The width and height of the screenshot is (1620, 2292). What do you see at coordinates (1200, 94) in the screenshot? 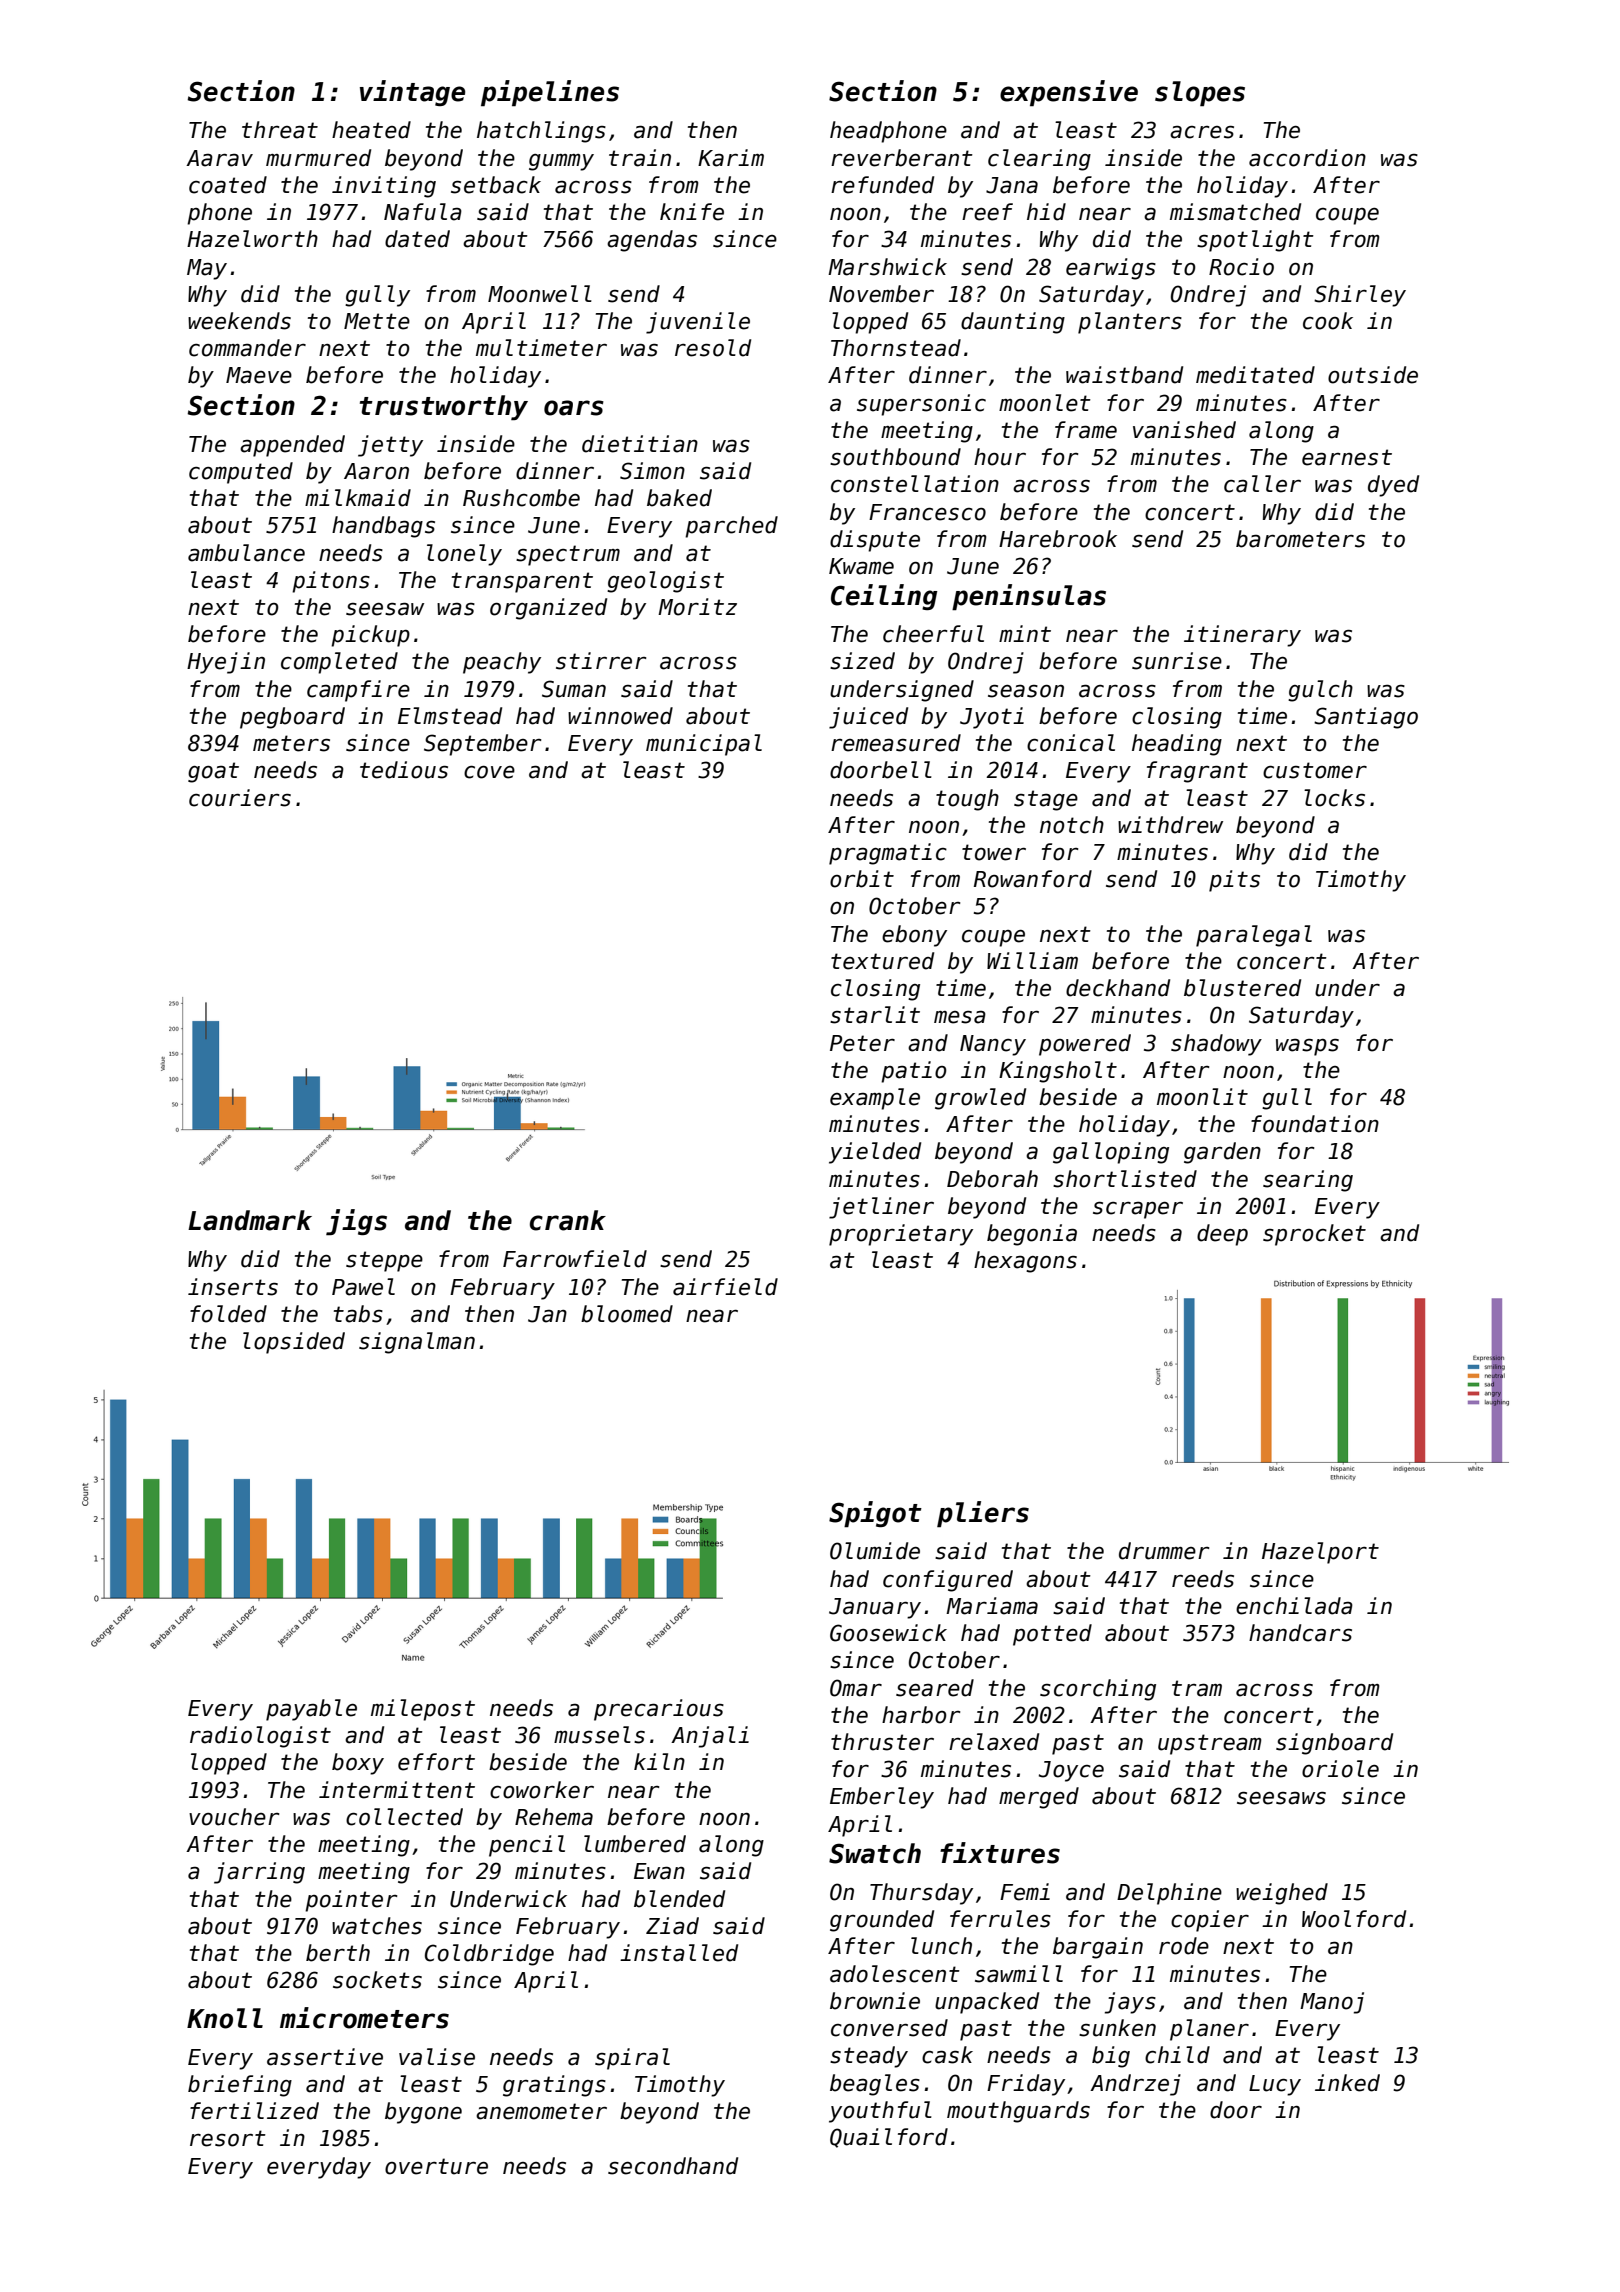
I see `slopes` at bounding box center [1200, 94].
